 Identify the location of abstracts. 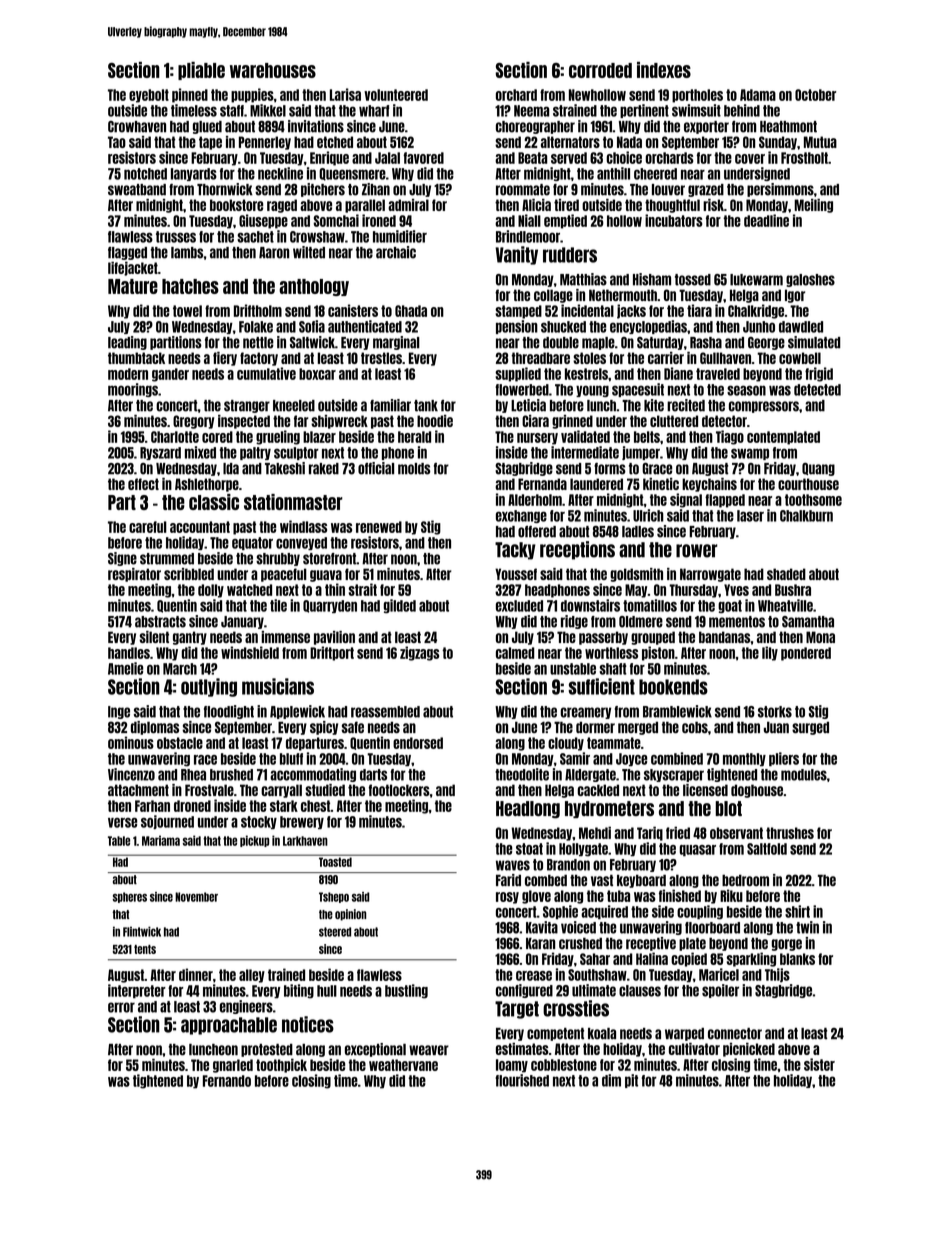
(160, 622).
